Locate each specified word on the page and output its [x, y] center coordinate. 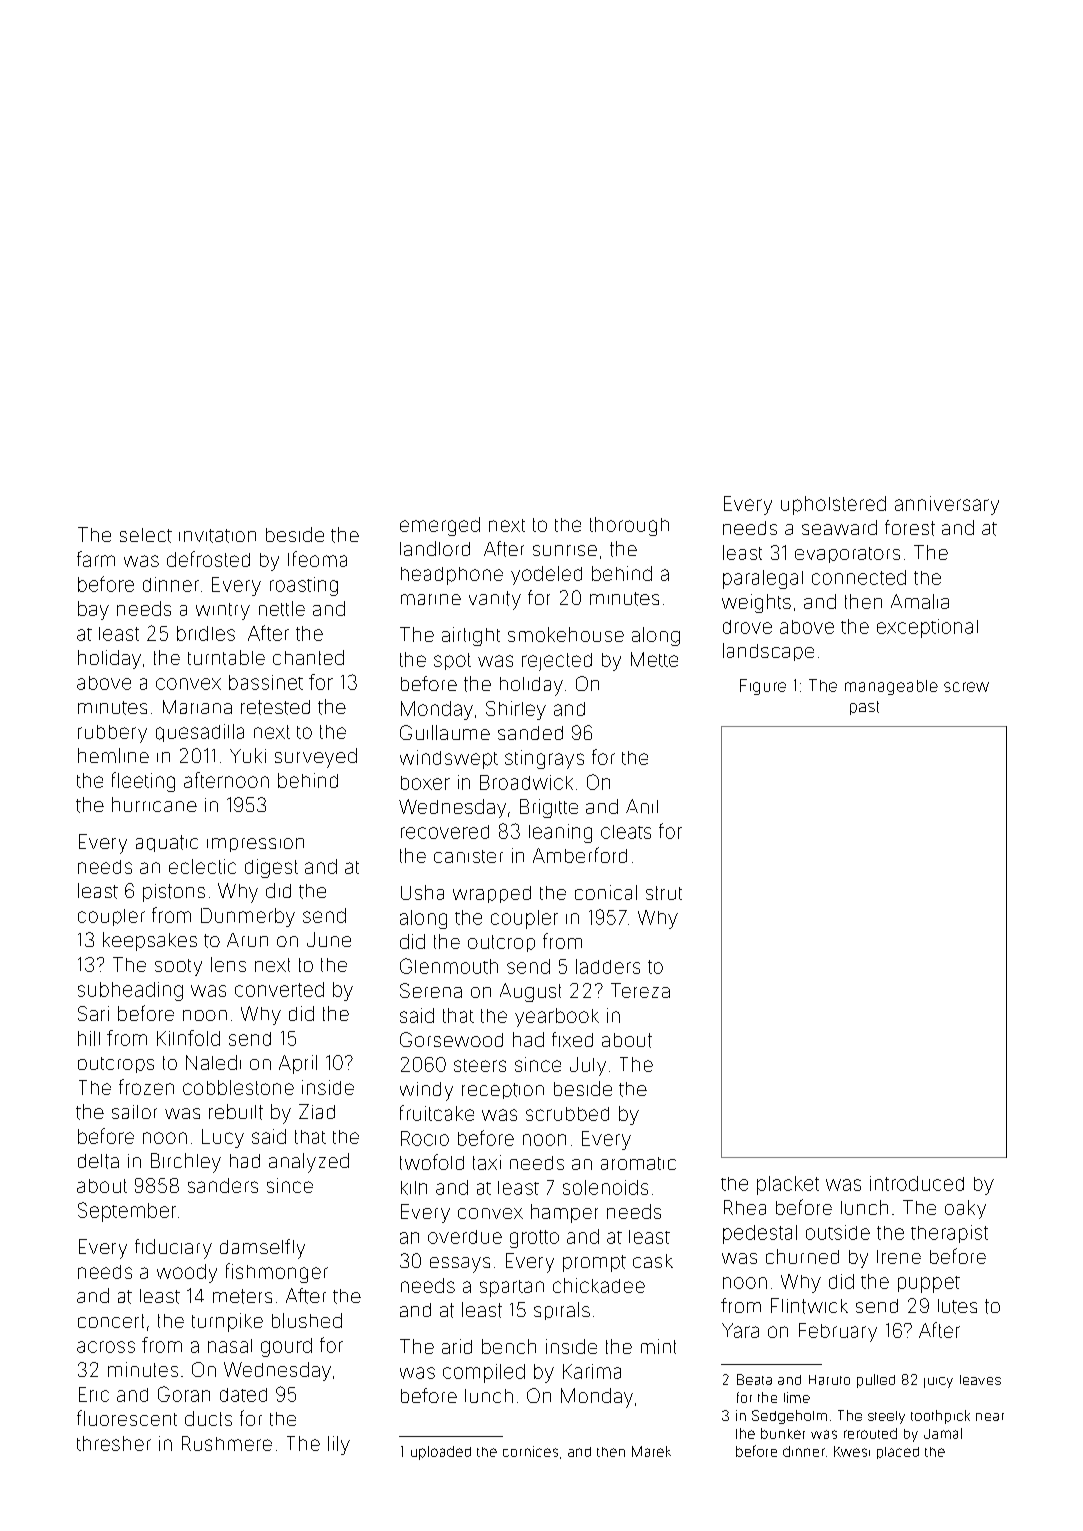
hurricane [154, 804]
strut [664, 893]
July [588, 1066]
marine [431, 599]
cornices [530, 1451]
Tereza [640, 990]
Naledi [213, 1062]
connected [859, 577]
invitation [217, 536]
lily [339, 1445]
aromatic [638, 1163]
